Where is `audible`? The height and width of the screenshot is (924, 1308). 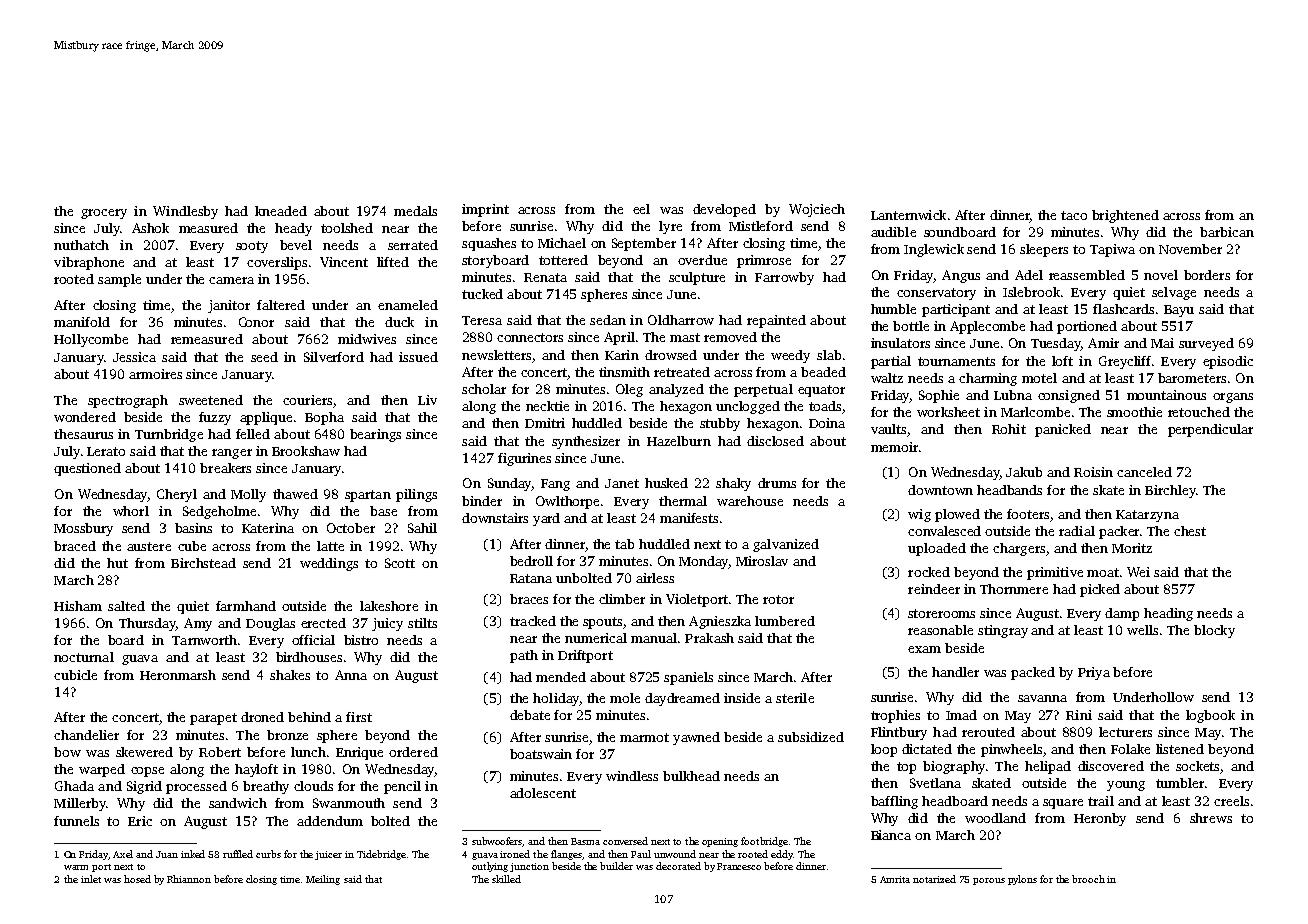
audible is located at coordinates (893, 232).
